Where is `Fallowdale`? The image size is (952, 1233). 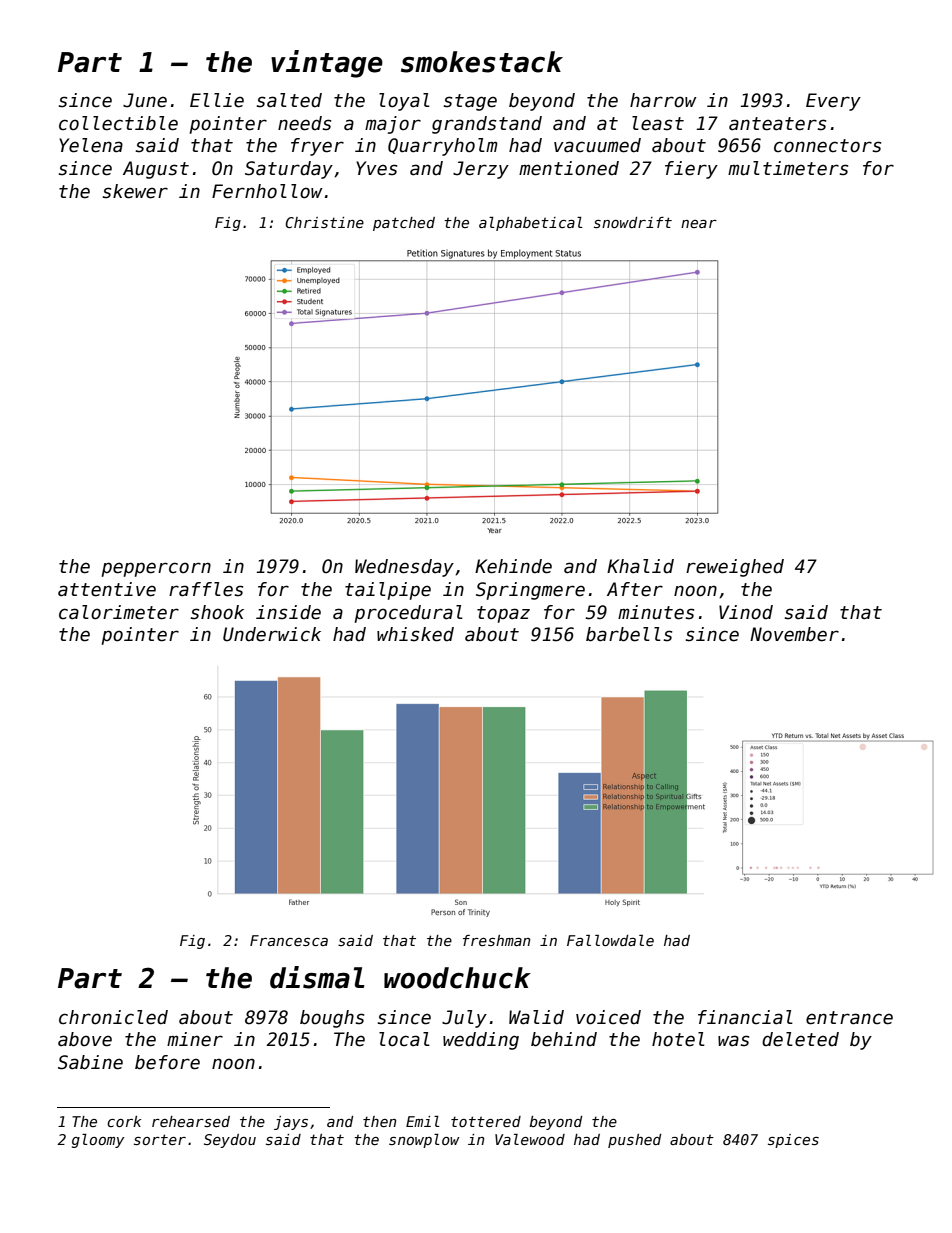 Fallowdale is located at coordinates (610, 940).
